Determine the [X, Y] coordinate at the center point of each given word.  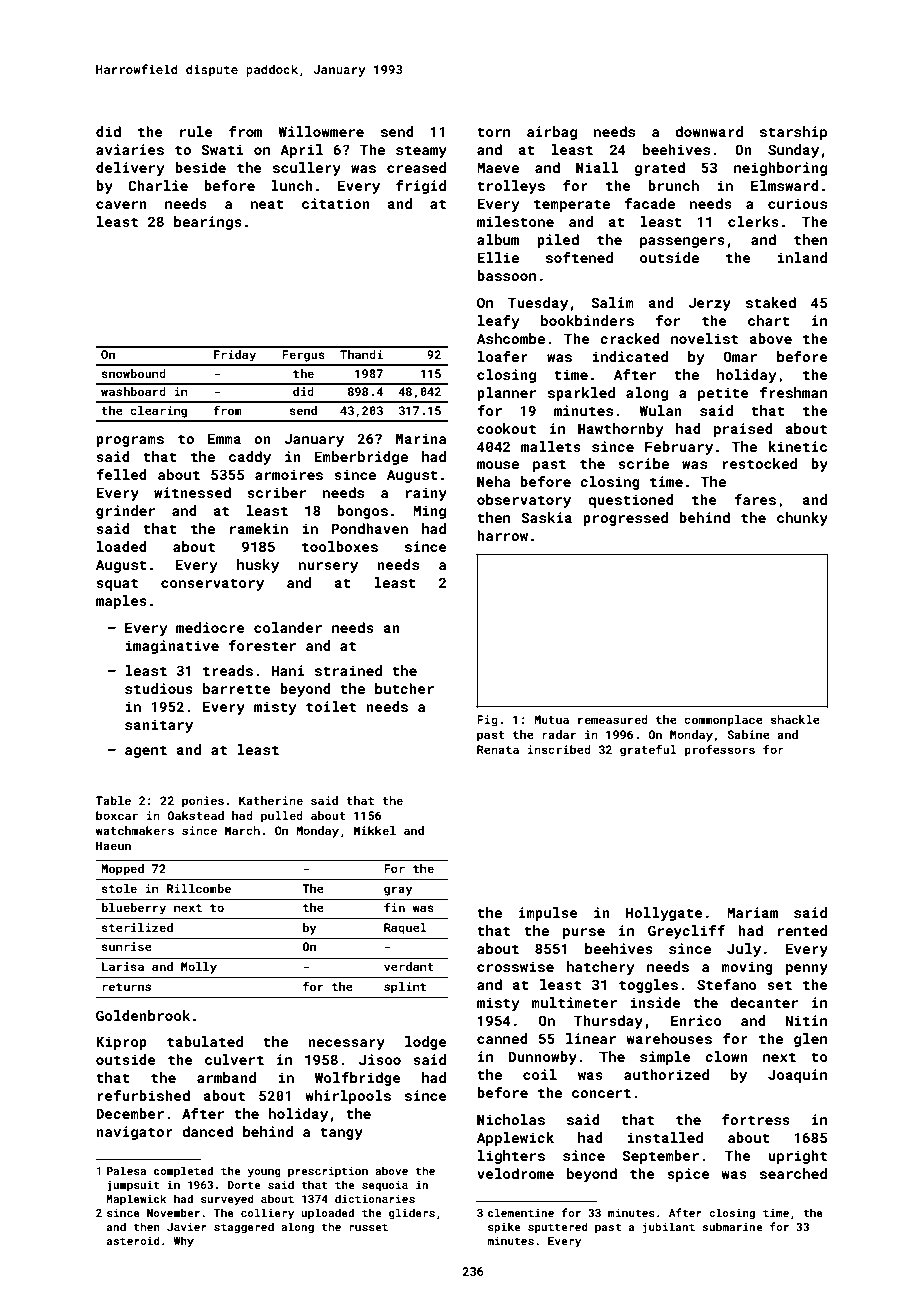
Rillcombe [199, 888]
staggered [244, 1228]
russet [368, 1227]
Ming [429, 512]
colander [288, 627]
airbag [552, 133]
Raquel [405, 929]
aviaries [130, 149]
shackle [795, 719]
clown [726, 1056]
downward [709, 131]
